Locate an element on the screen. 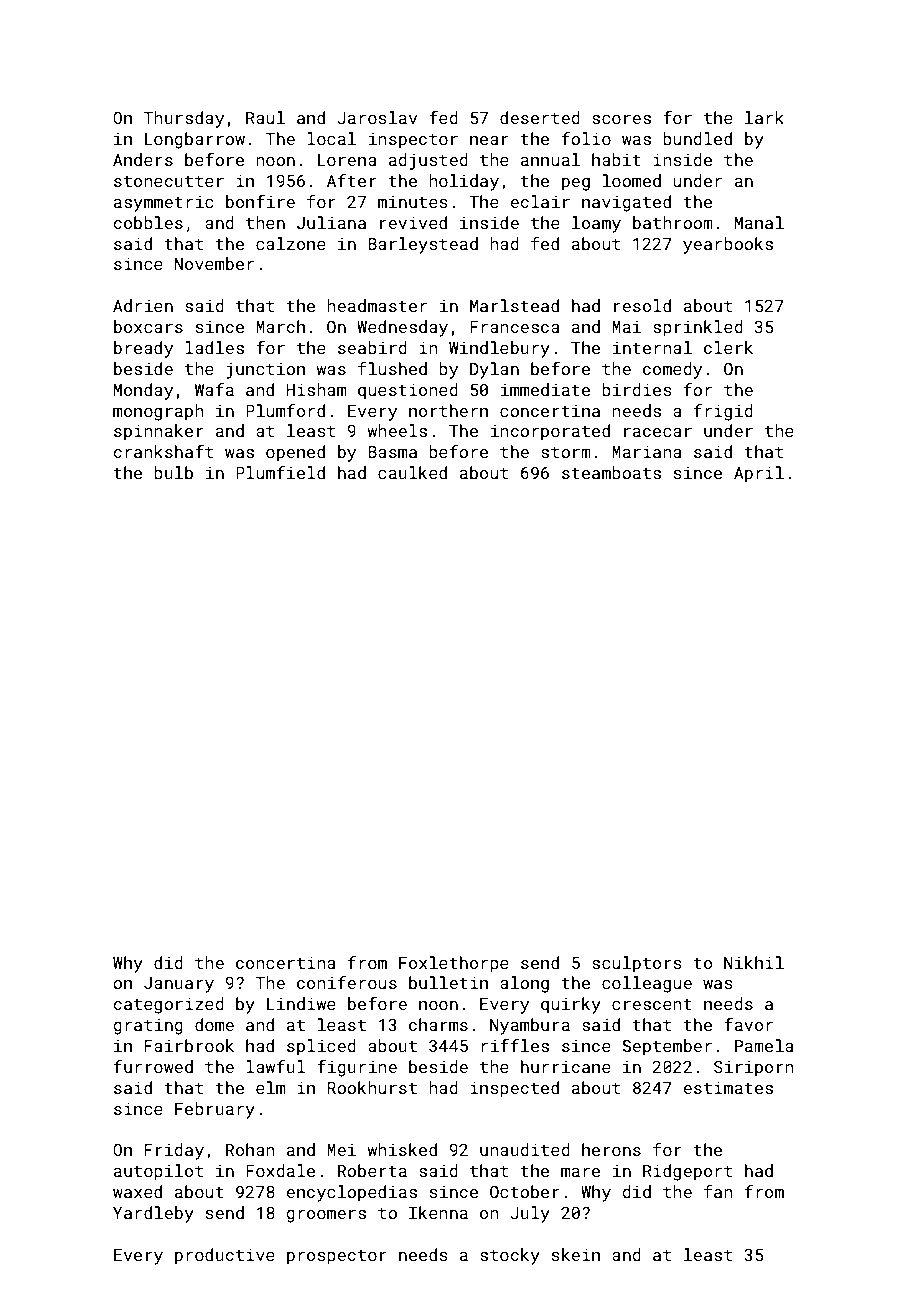  coniferous is located at coordinates (347, 982).
